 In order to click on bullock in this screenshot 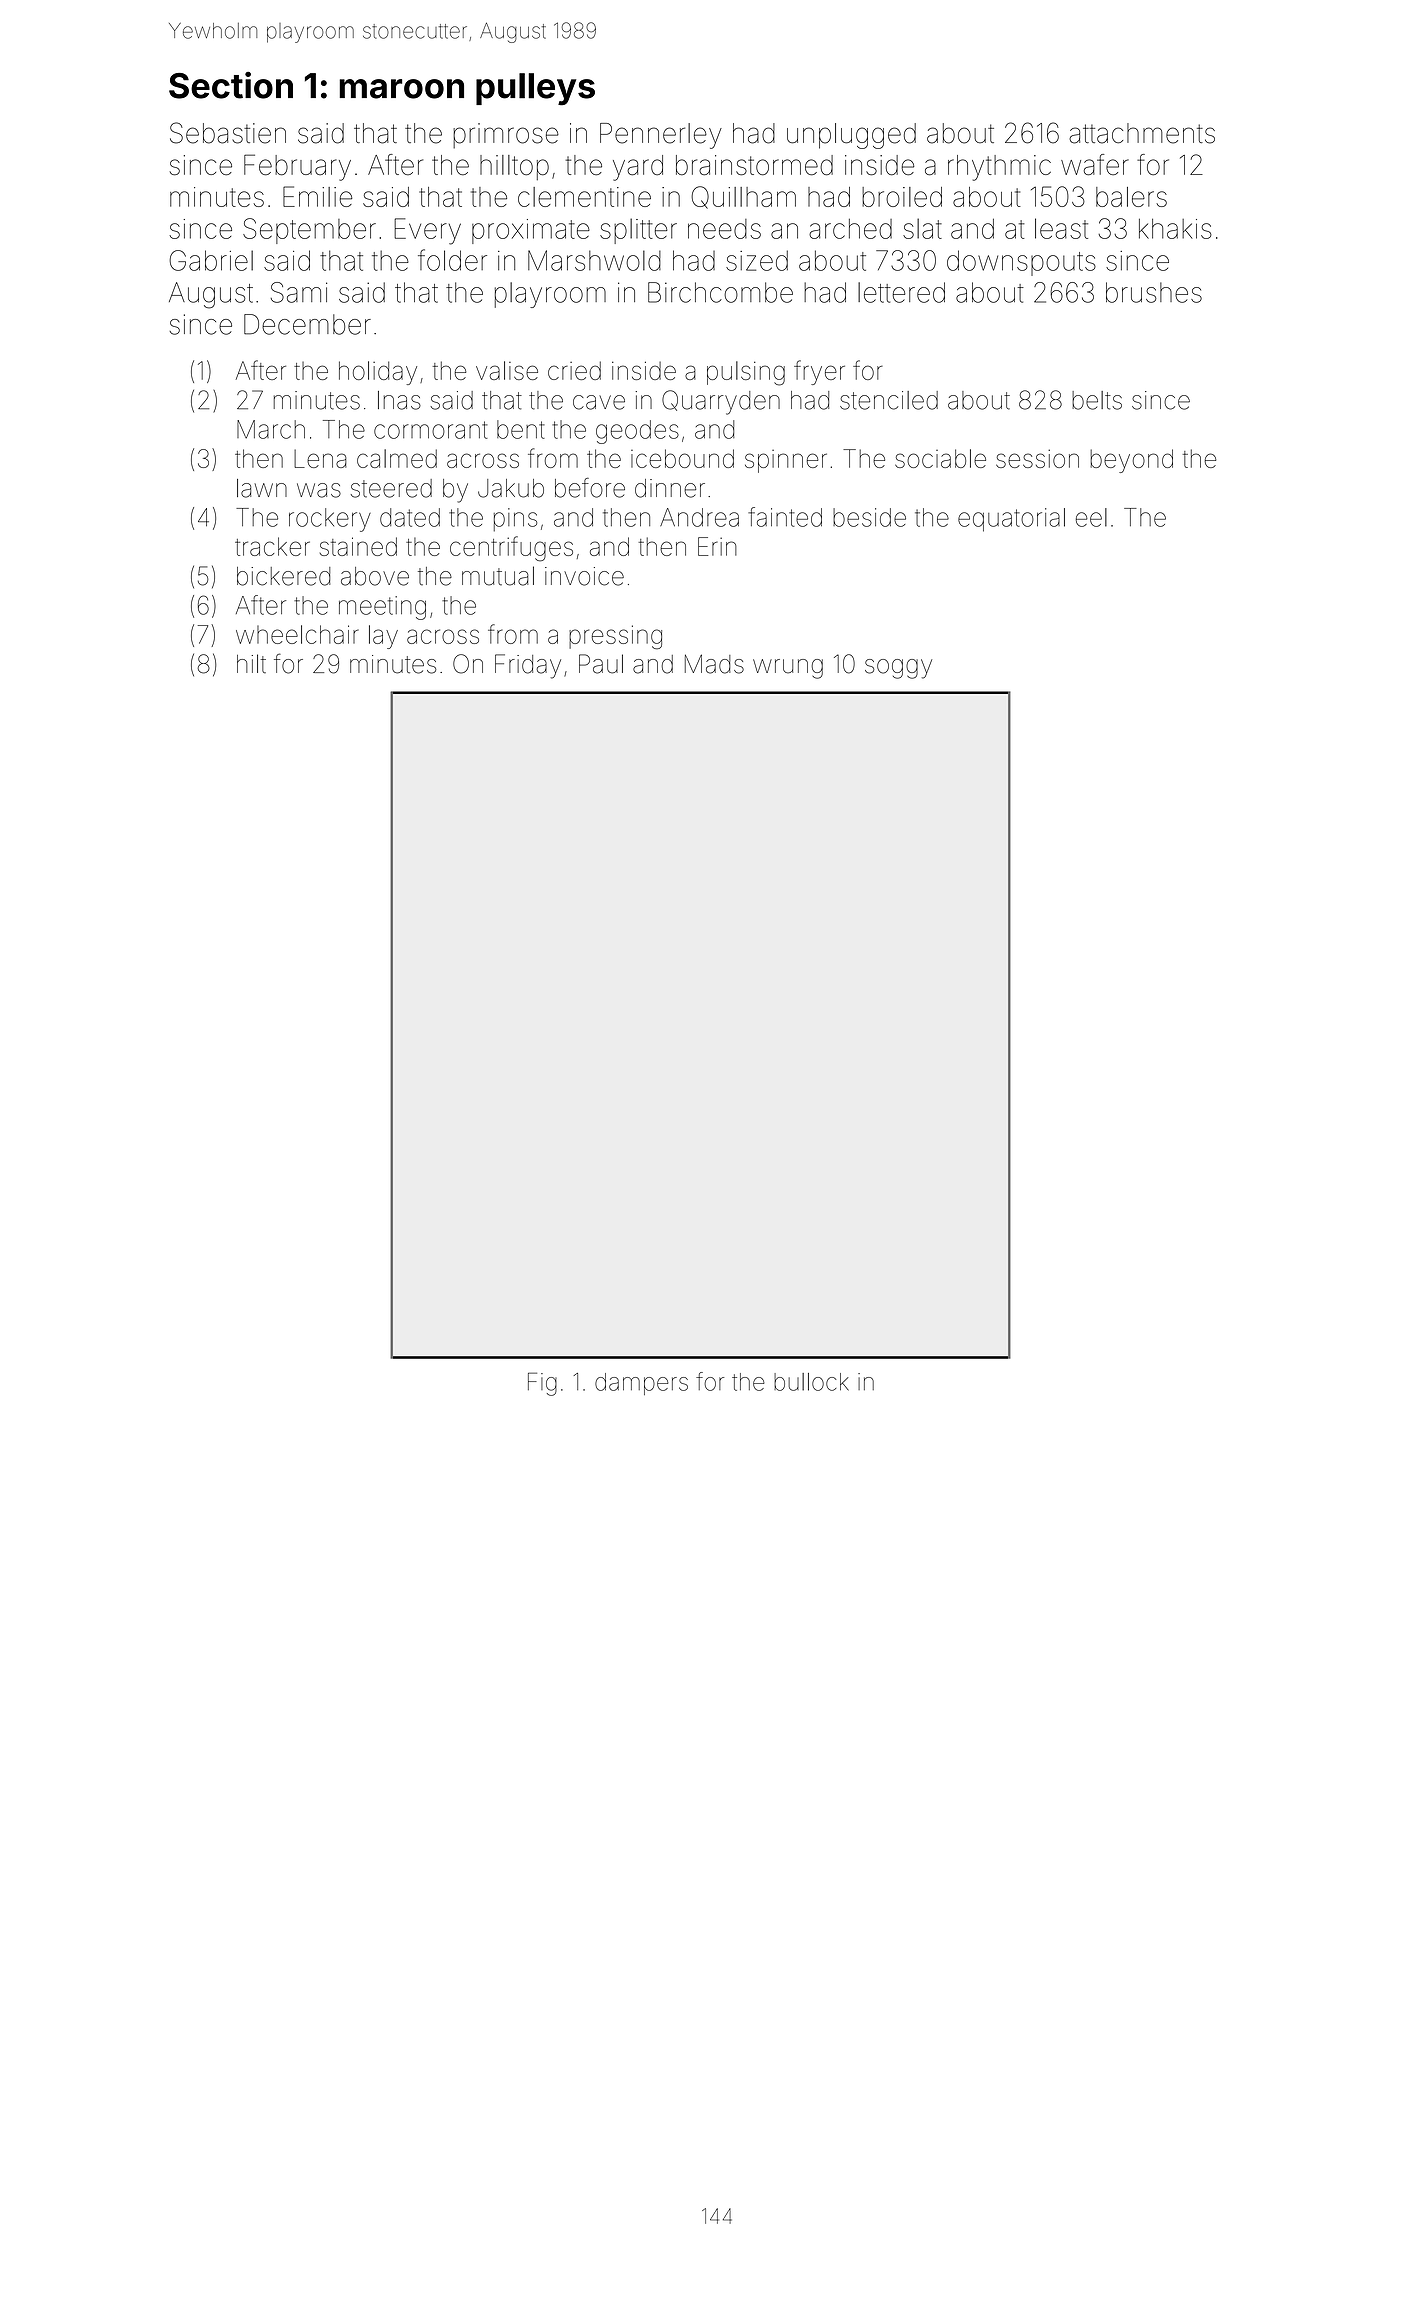, I will do `click(811, 1382)`.
